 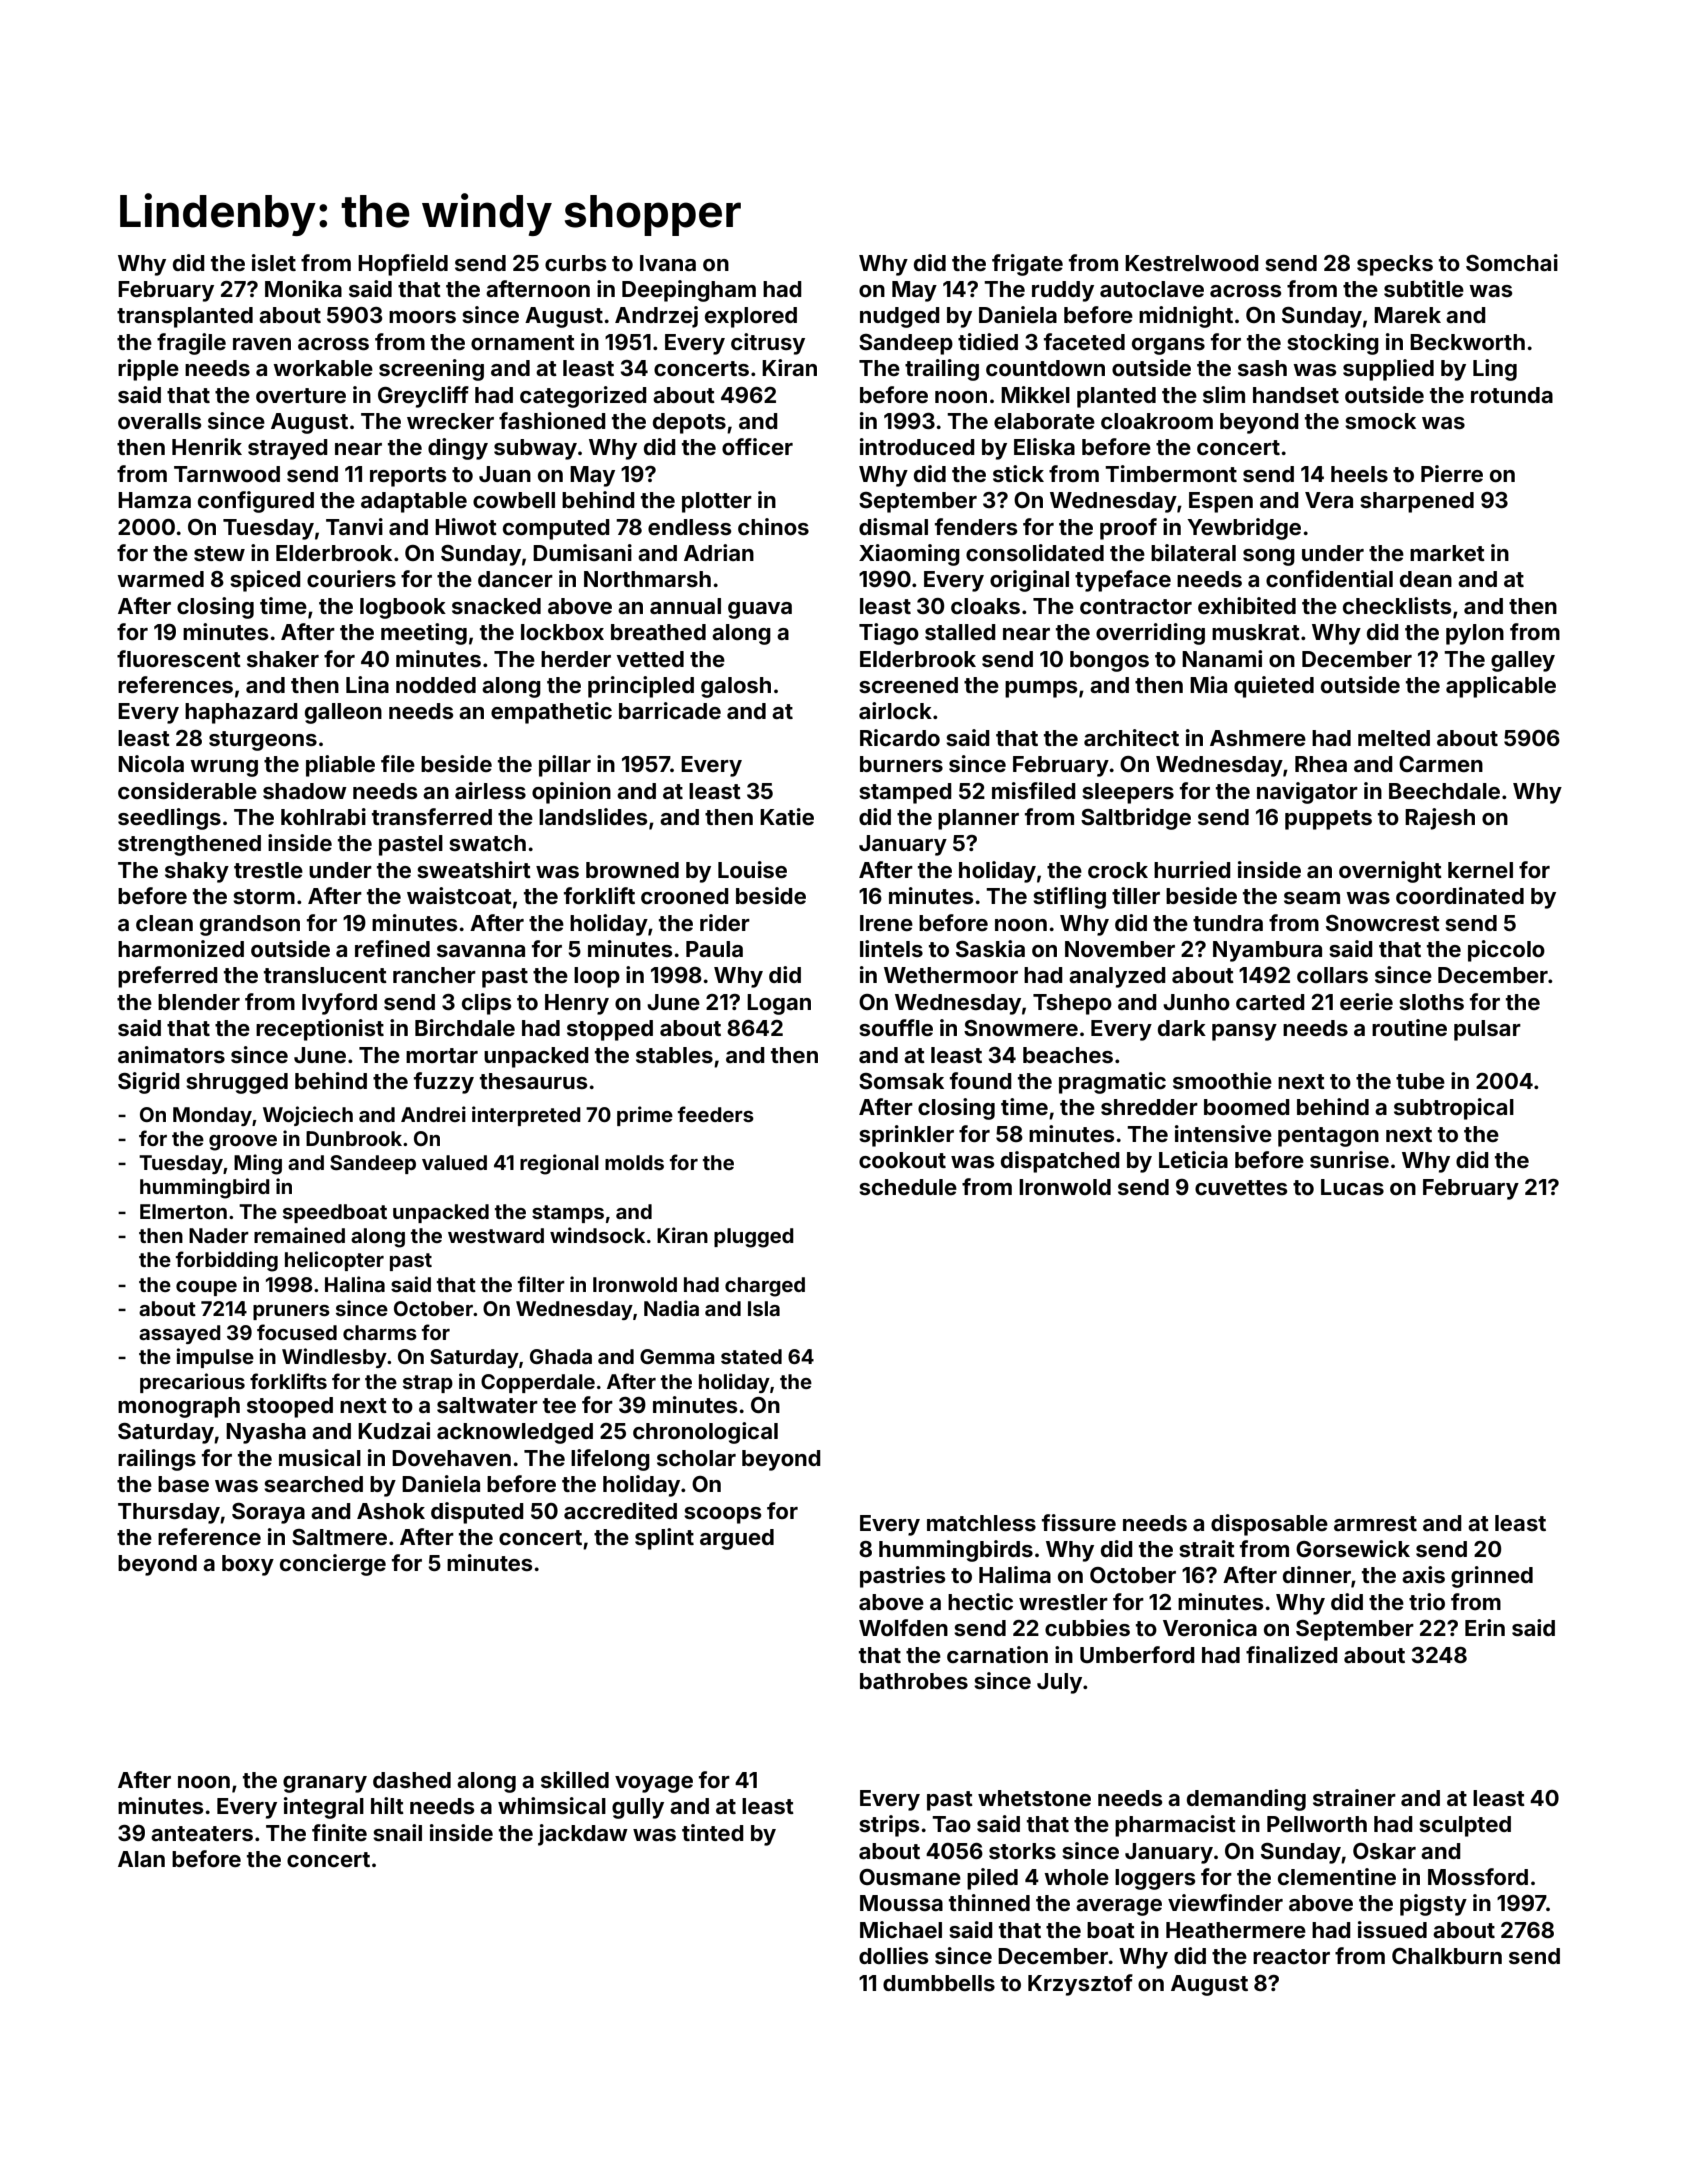 I want to click on Chalkburn, so click(x=1447, y=1956).
